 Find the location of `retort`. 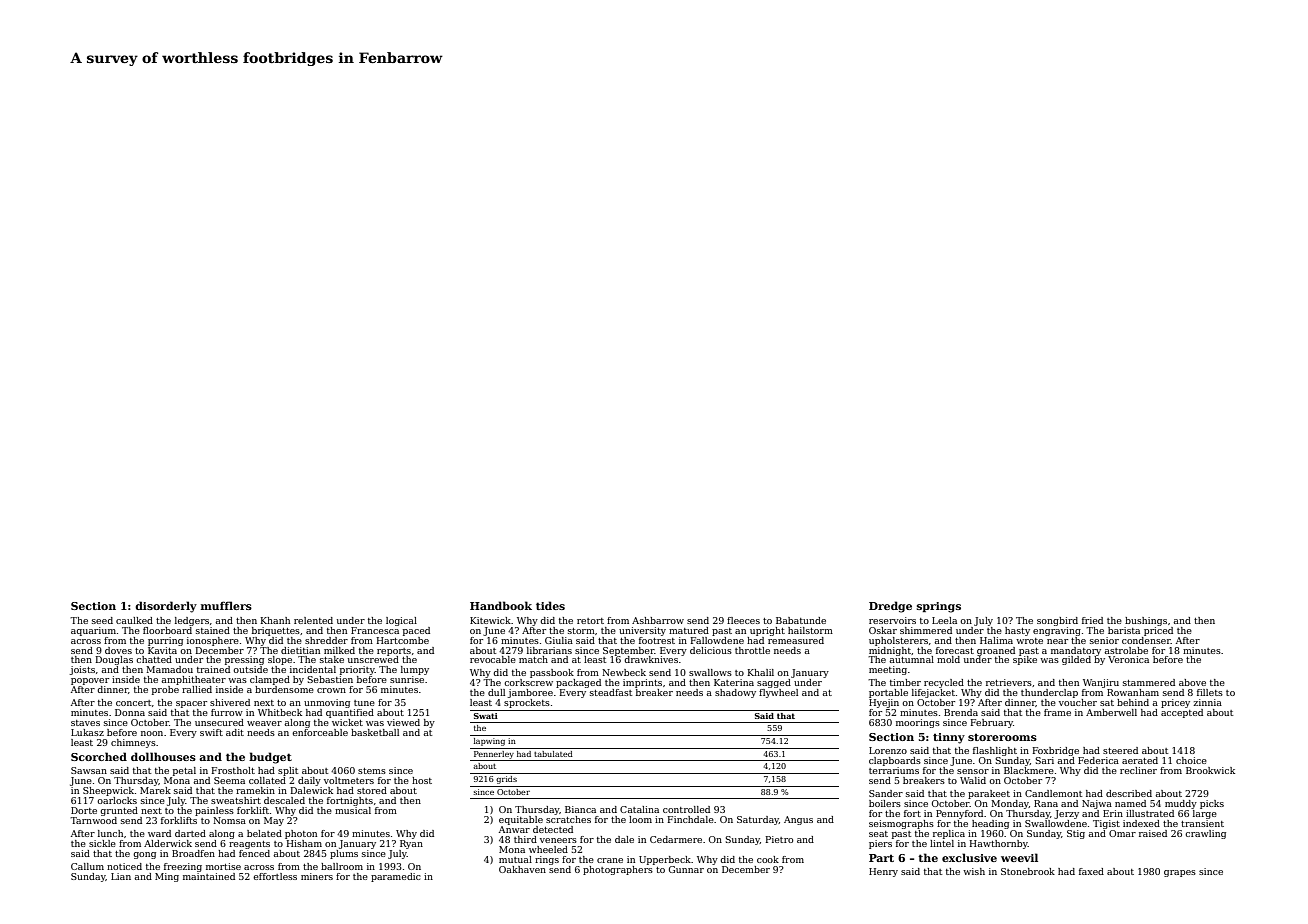

retort is located at coordinates (590, 621).
